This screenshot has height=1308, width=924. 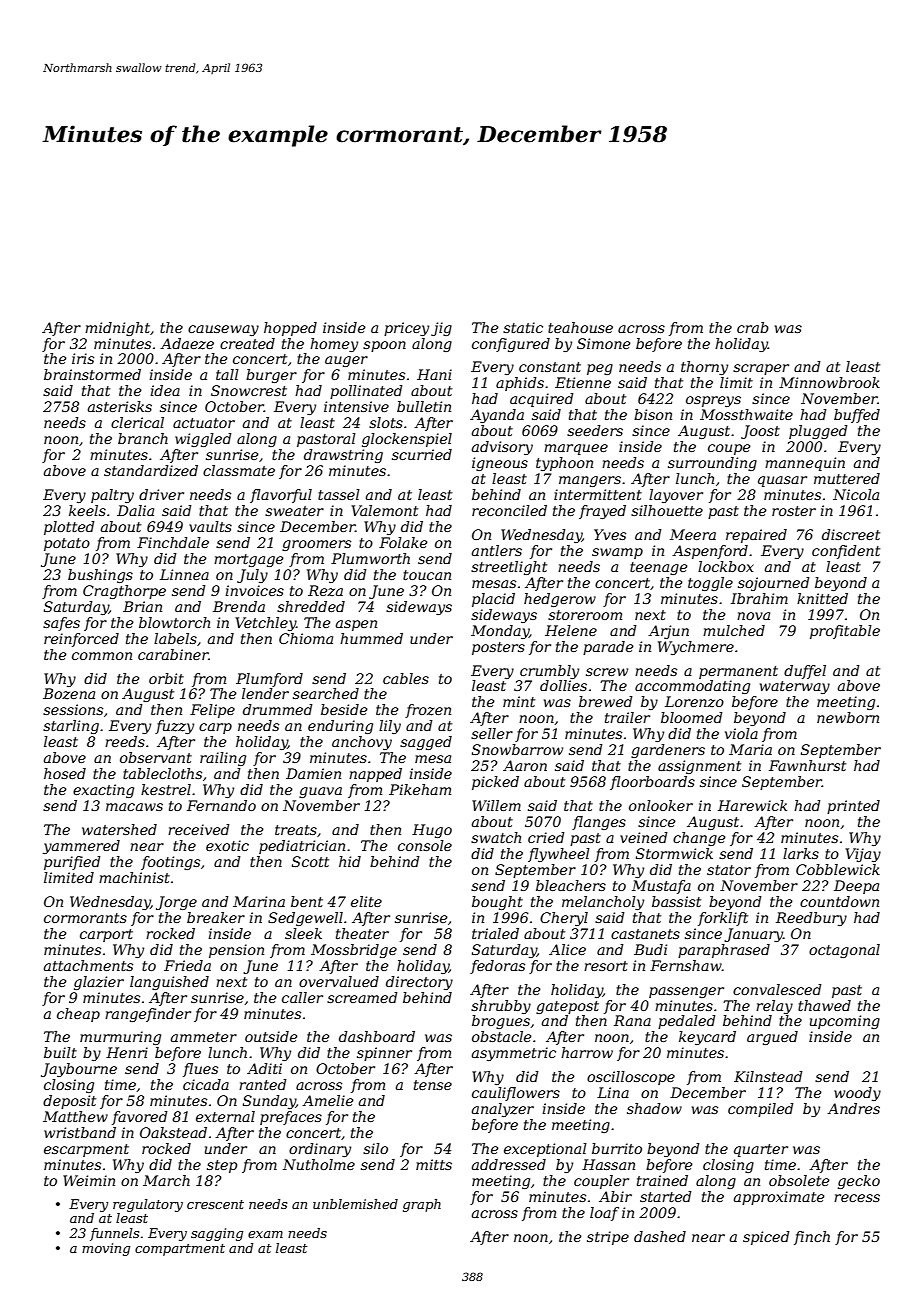 What do you see at coordinates (846, 552) in the screenshot?
I see `confident` at bounding box center [846, 552].
